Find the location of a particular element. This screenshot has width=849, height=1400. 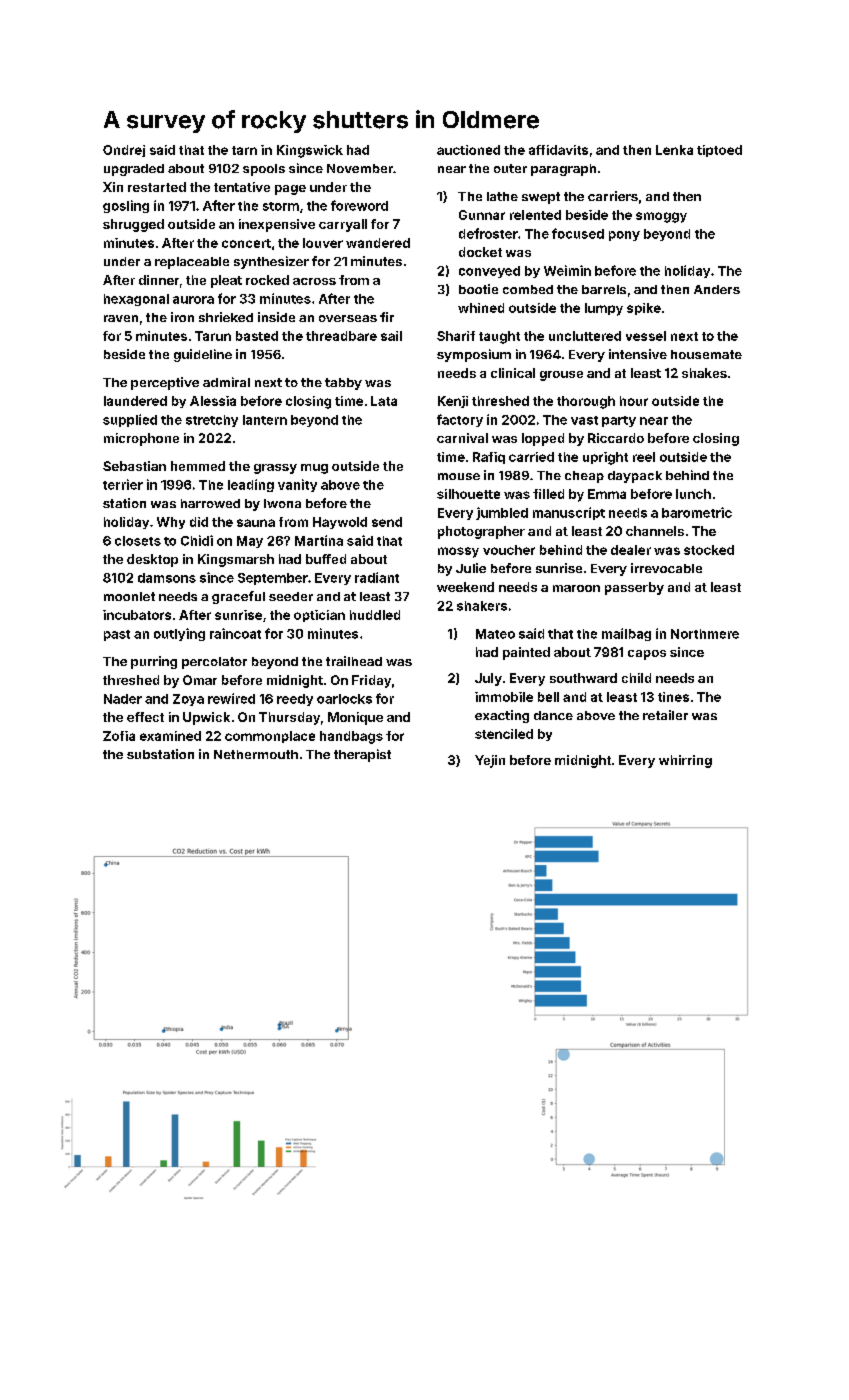

outer is located at coordinates (510, 168).
